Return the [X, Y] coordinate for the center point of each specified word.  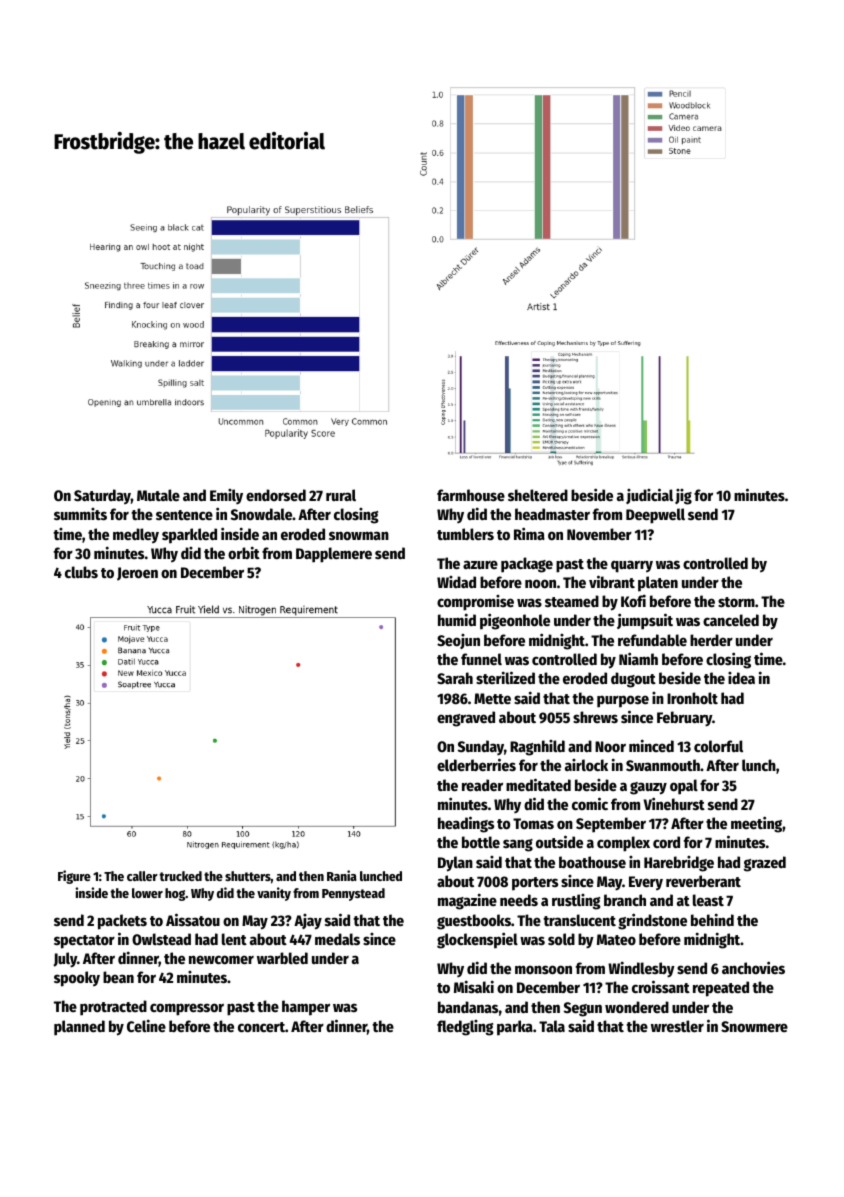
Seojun [458, 641]
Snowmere [754, 1026]
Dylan [455, 864]
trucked [181, 876]
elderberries [476, 764]
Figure [74, 877]
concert [261, 1027]
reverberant [703, 881]
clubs [81, 572]
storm [736, 602]
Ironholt [692, 698]
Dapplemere [334, 555]
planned [79, 1028]
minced [651, 745]
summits [80, 514]
